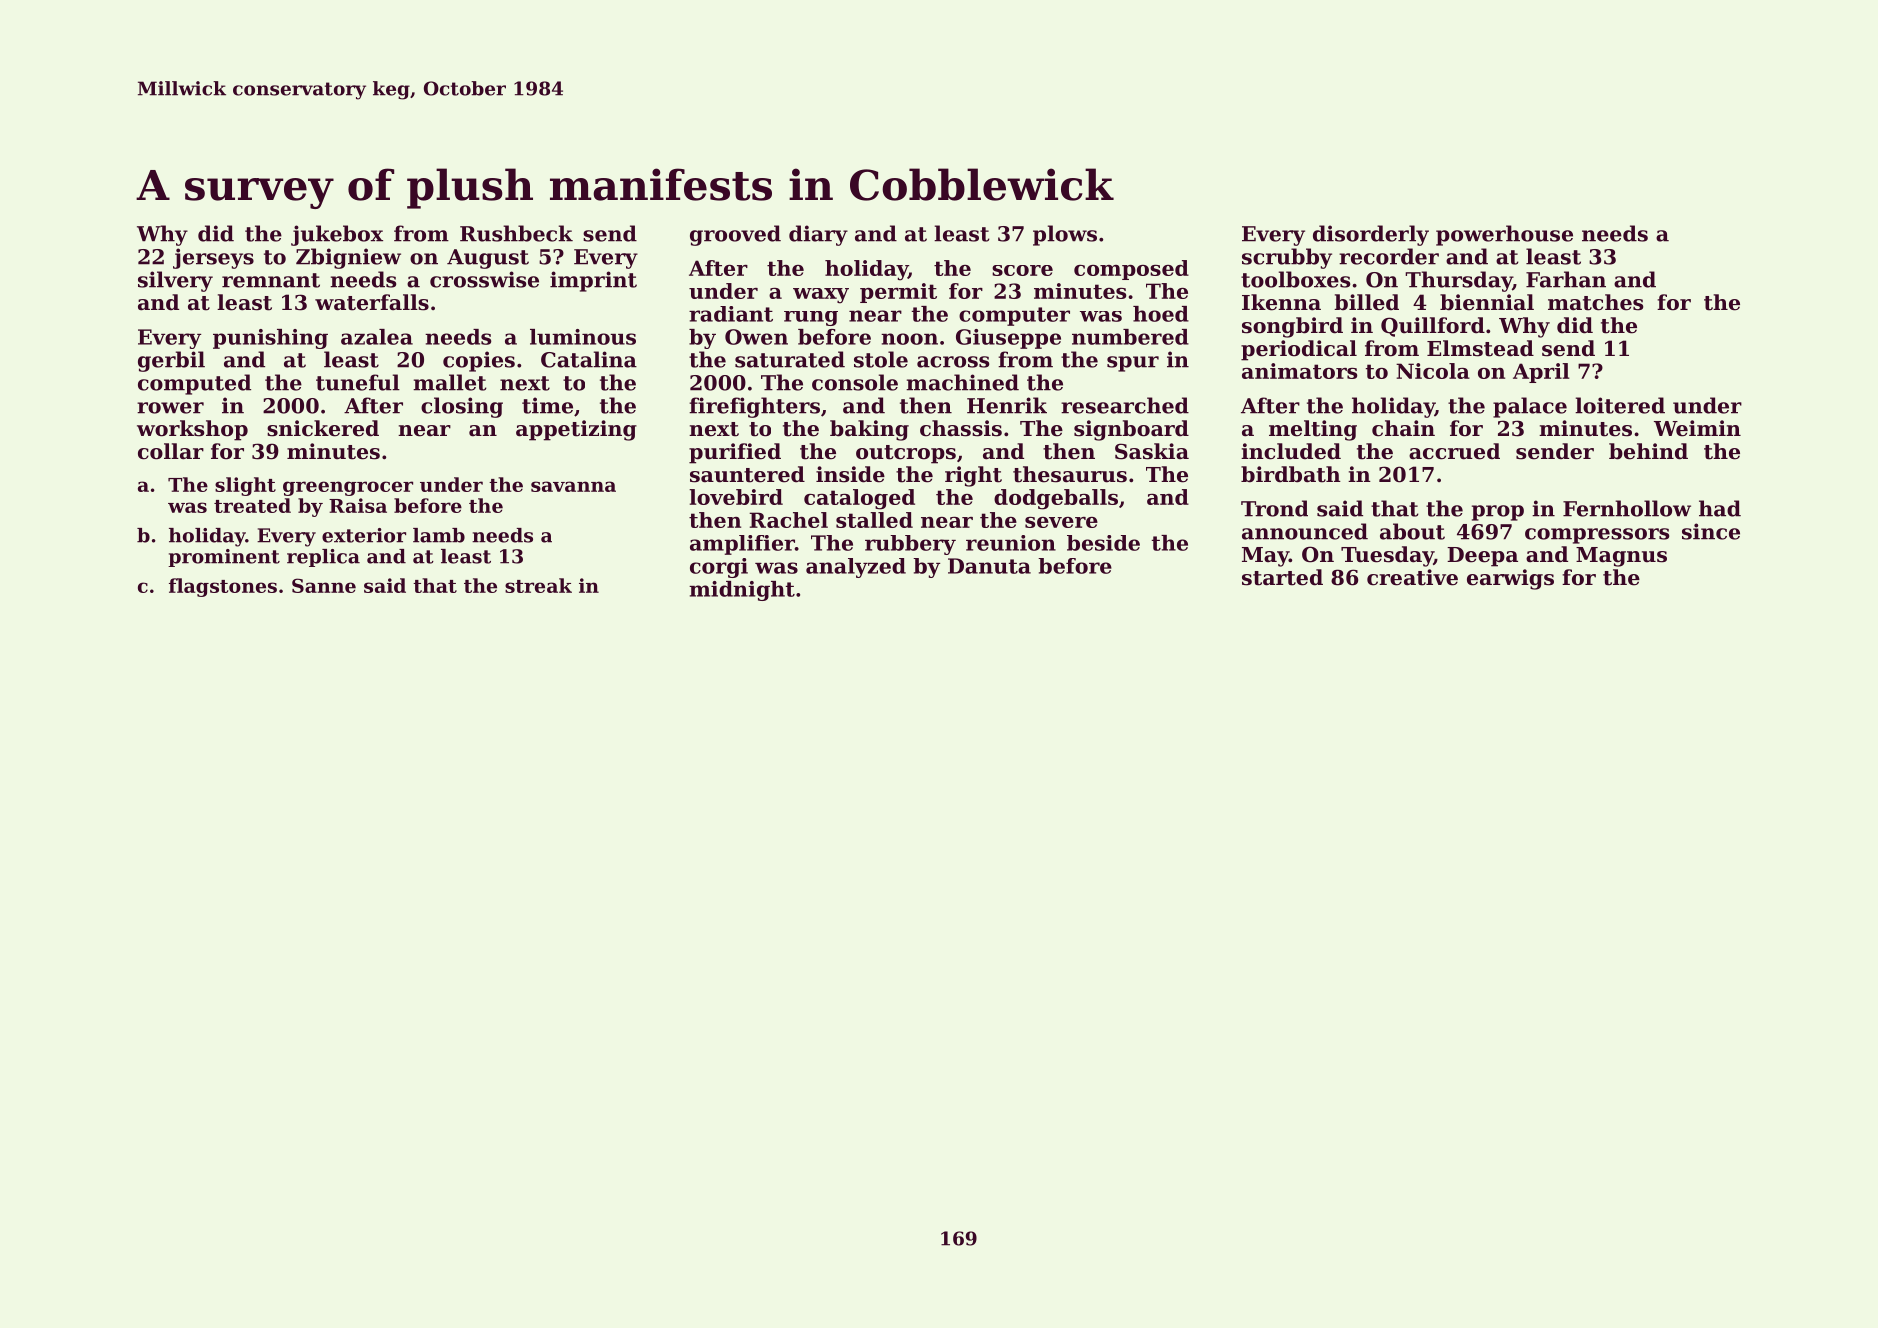  Describe the element at coordinates (906, 454) in the page. I see `outcrops` at that location.
